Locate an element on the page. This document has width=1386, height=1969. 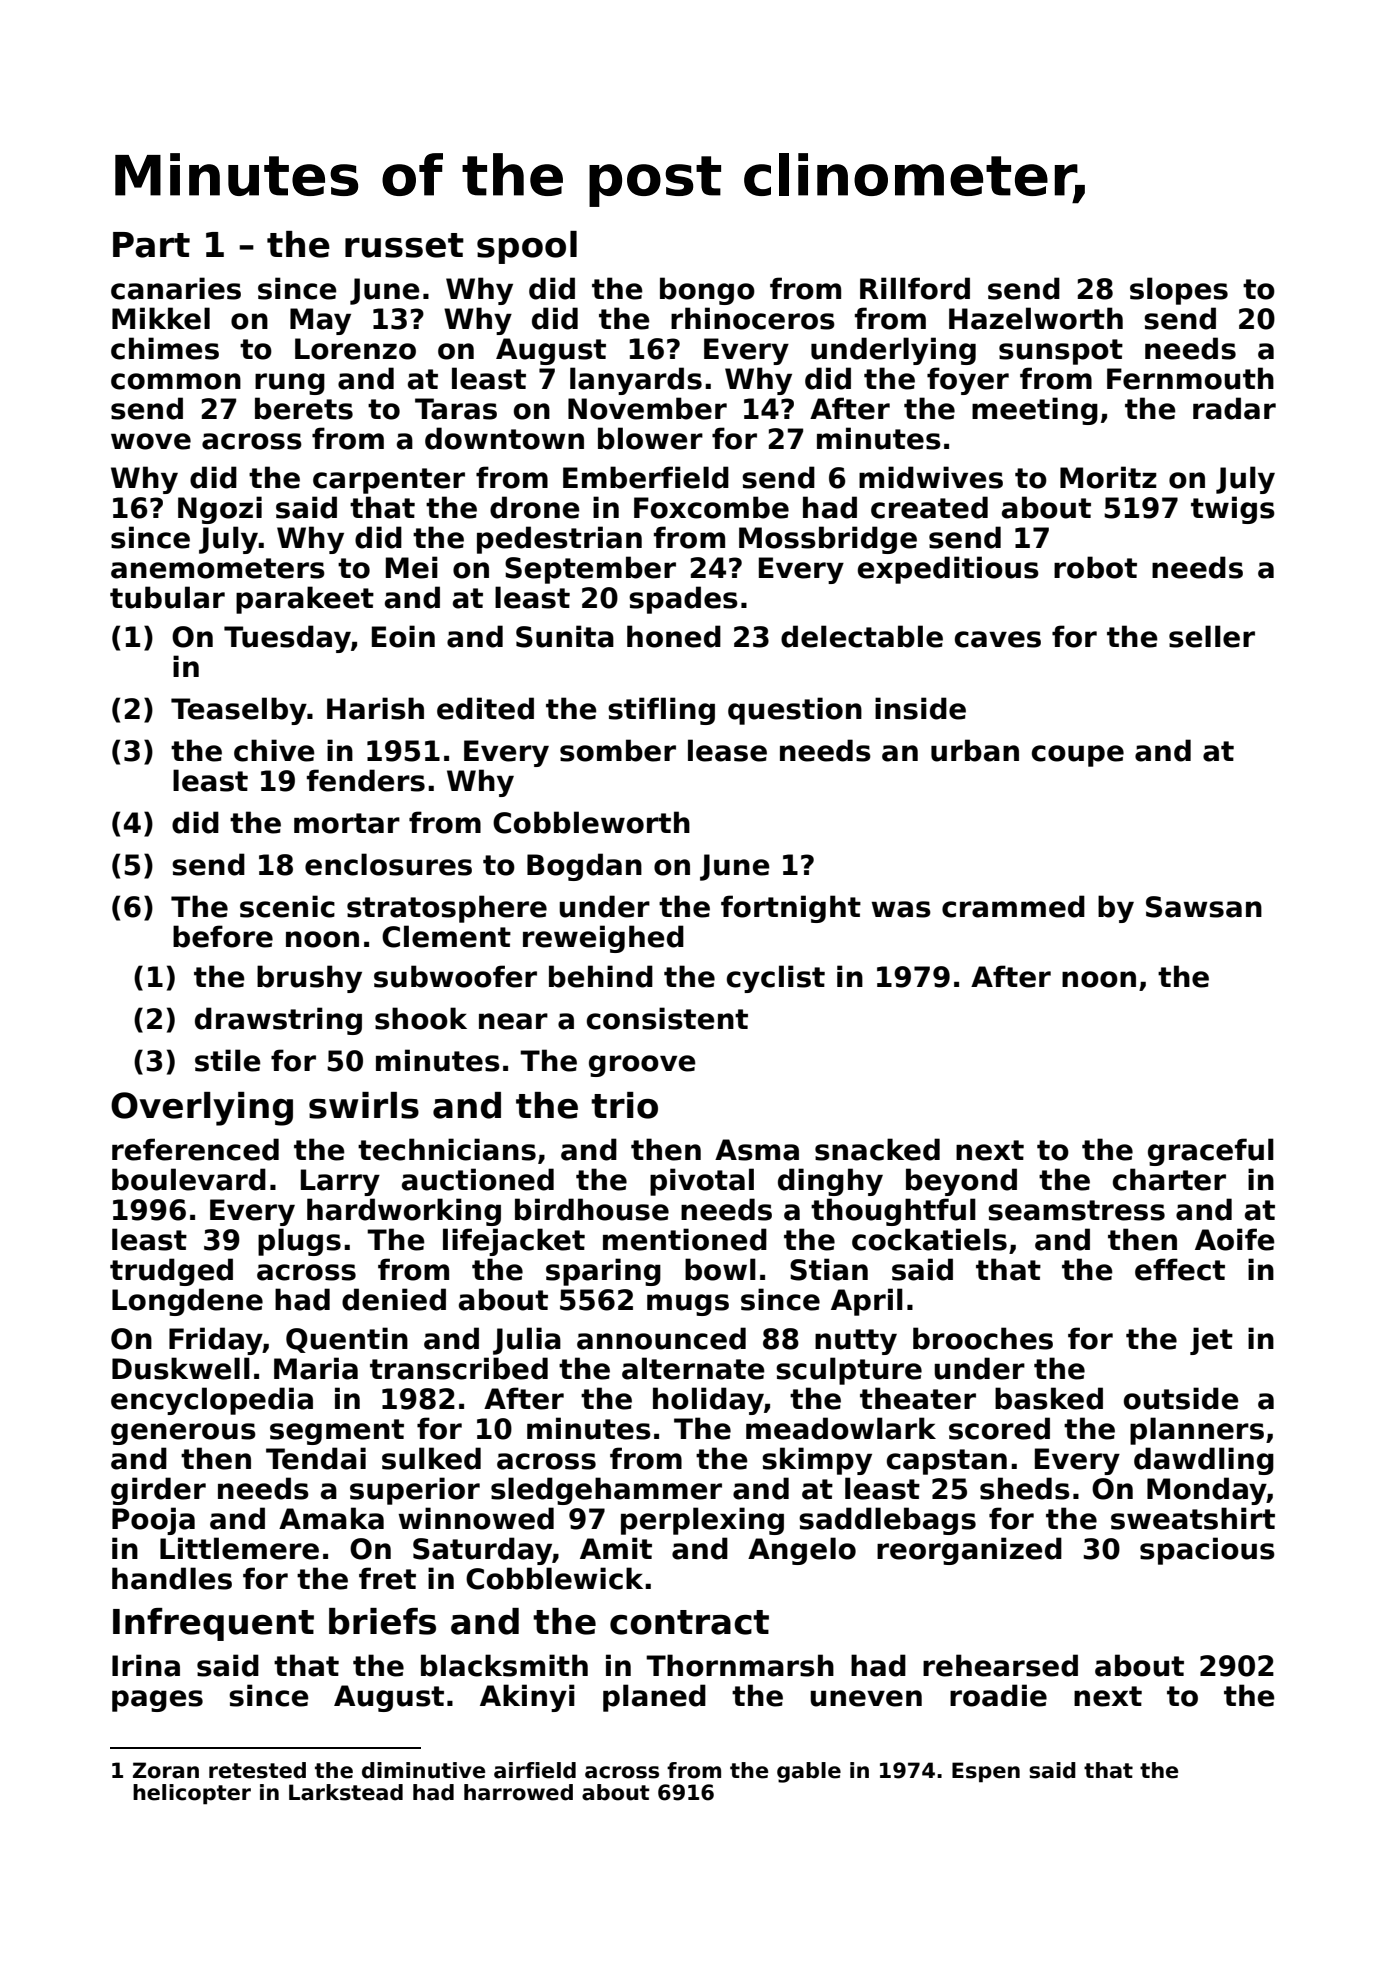
drawstring is located at coordinates (278, 1021).
